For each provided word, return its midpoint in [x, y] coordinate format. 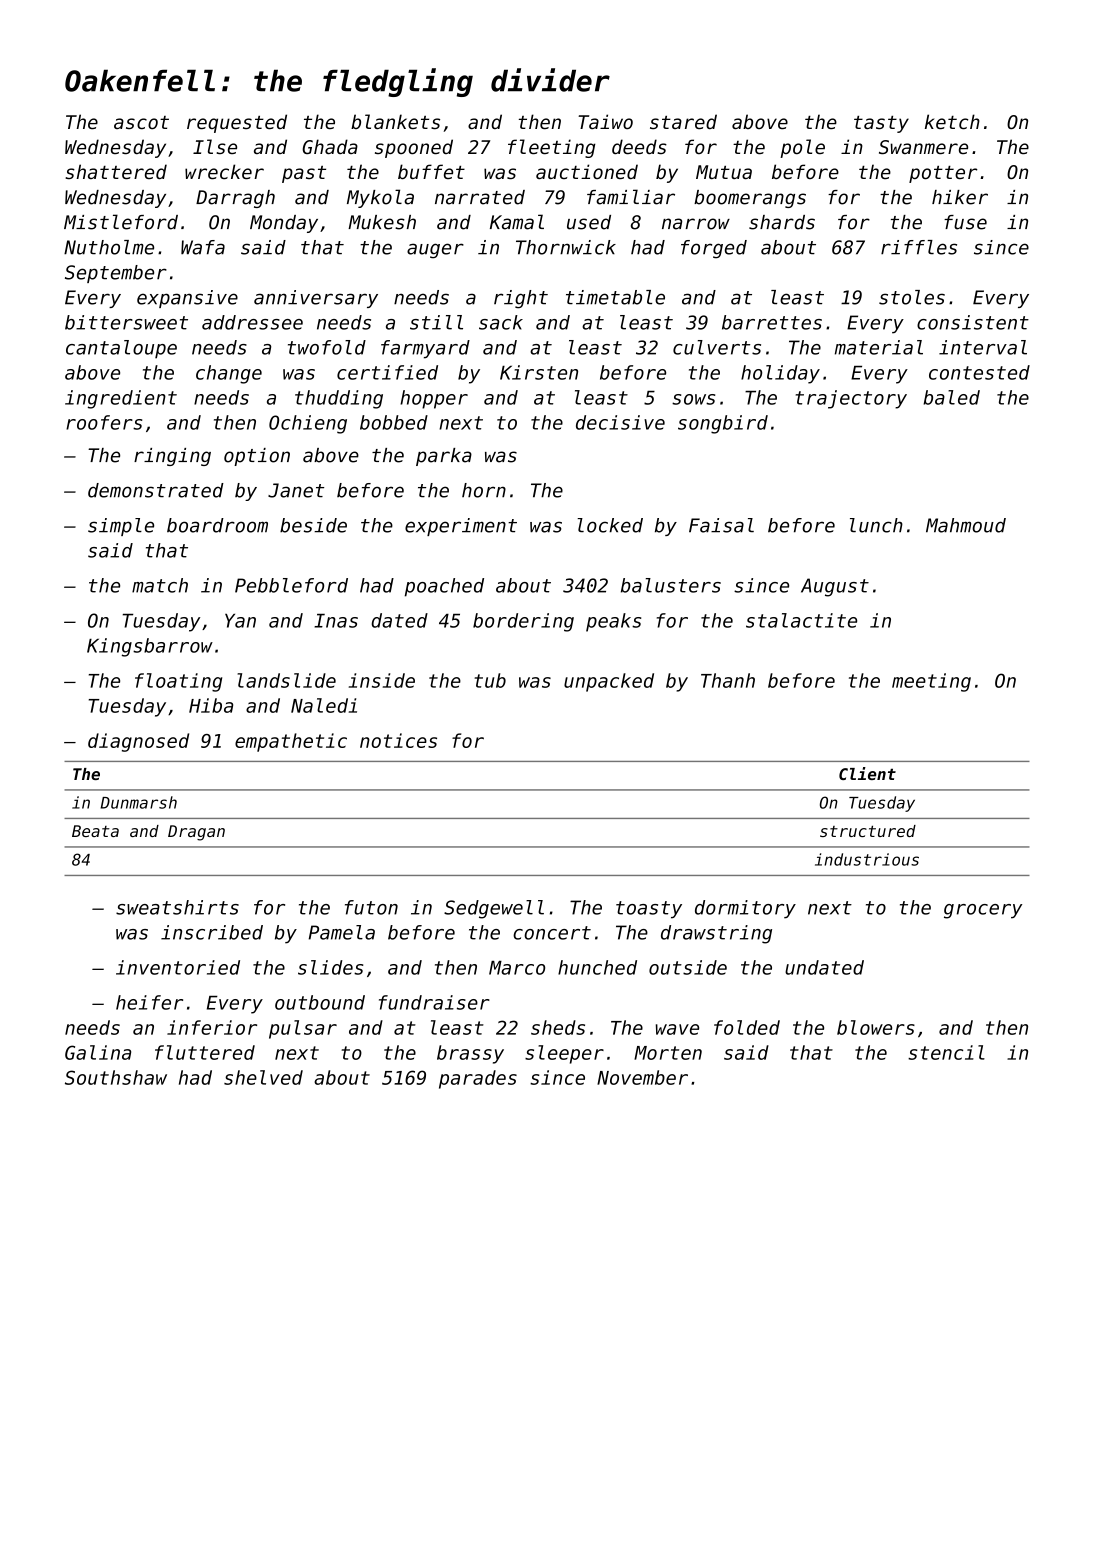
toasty [649, 910]
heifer [149, 1002]
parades [478, 1079]
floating [178, 682]
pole [802, 148]
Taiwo [605, 121]
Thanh [728, 680]
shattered [116, 172]
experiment [461, 527]
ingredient [121, 399]
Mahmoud [966, 525]
